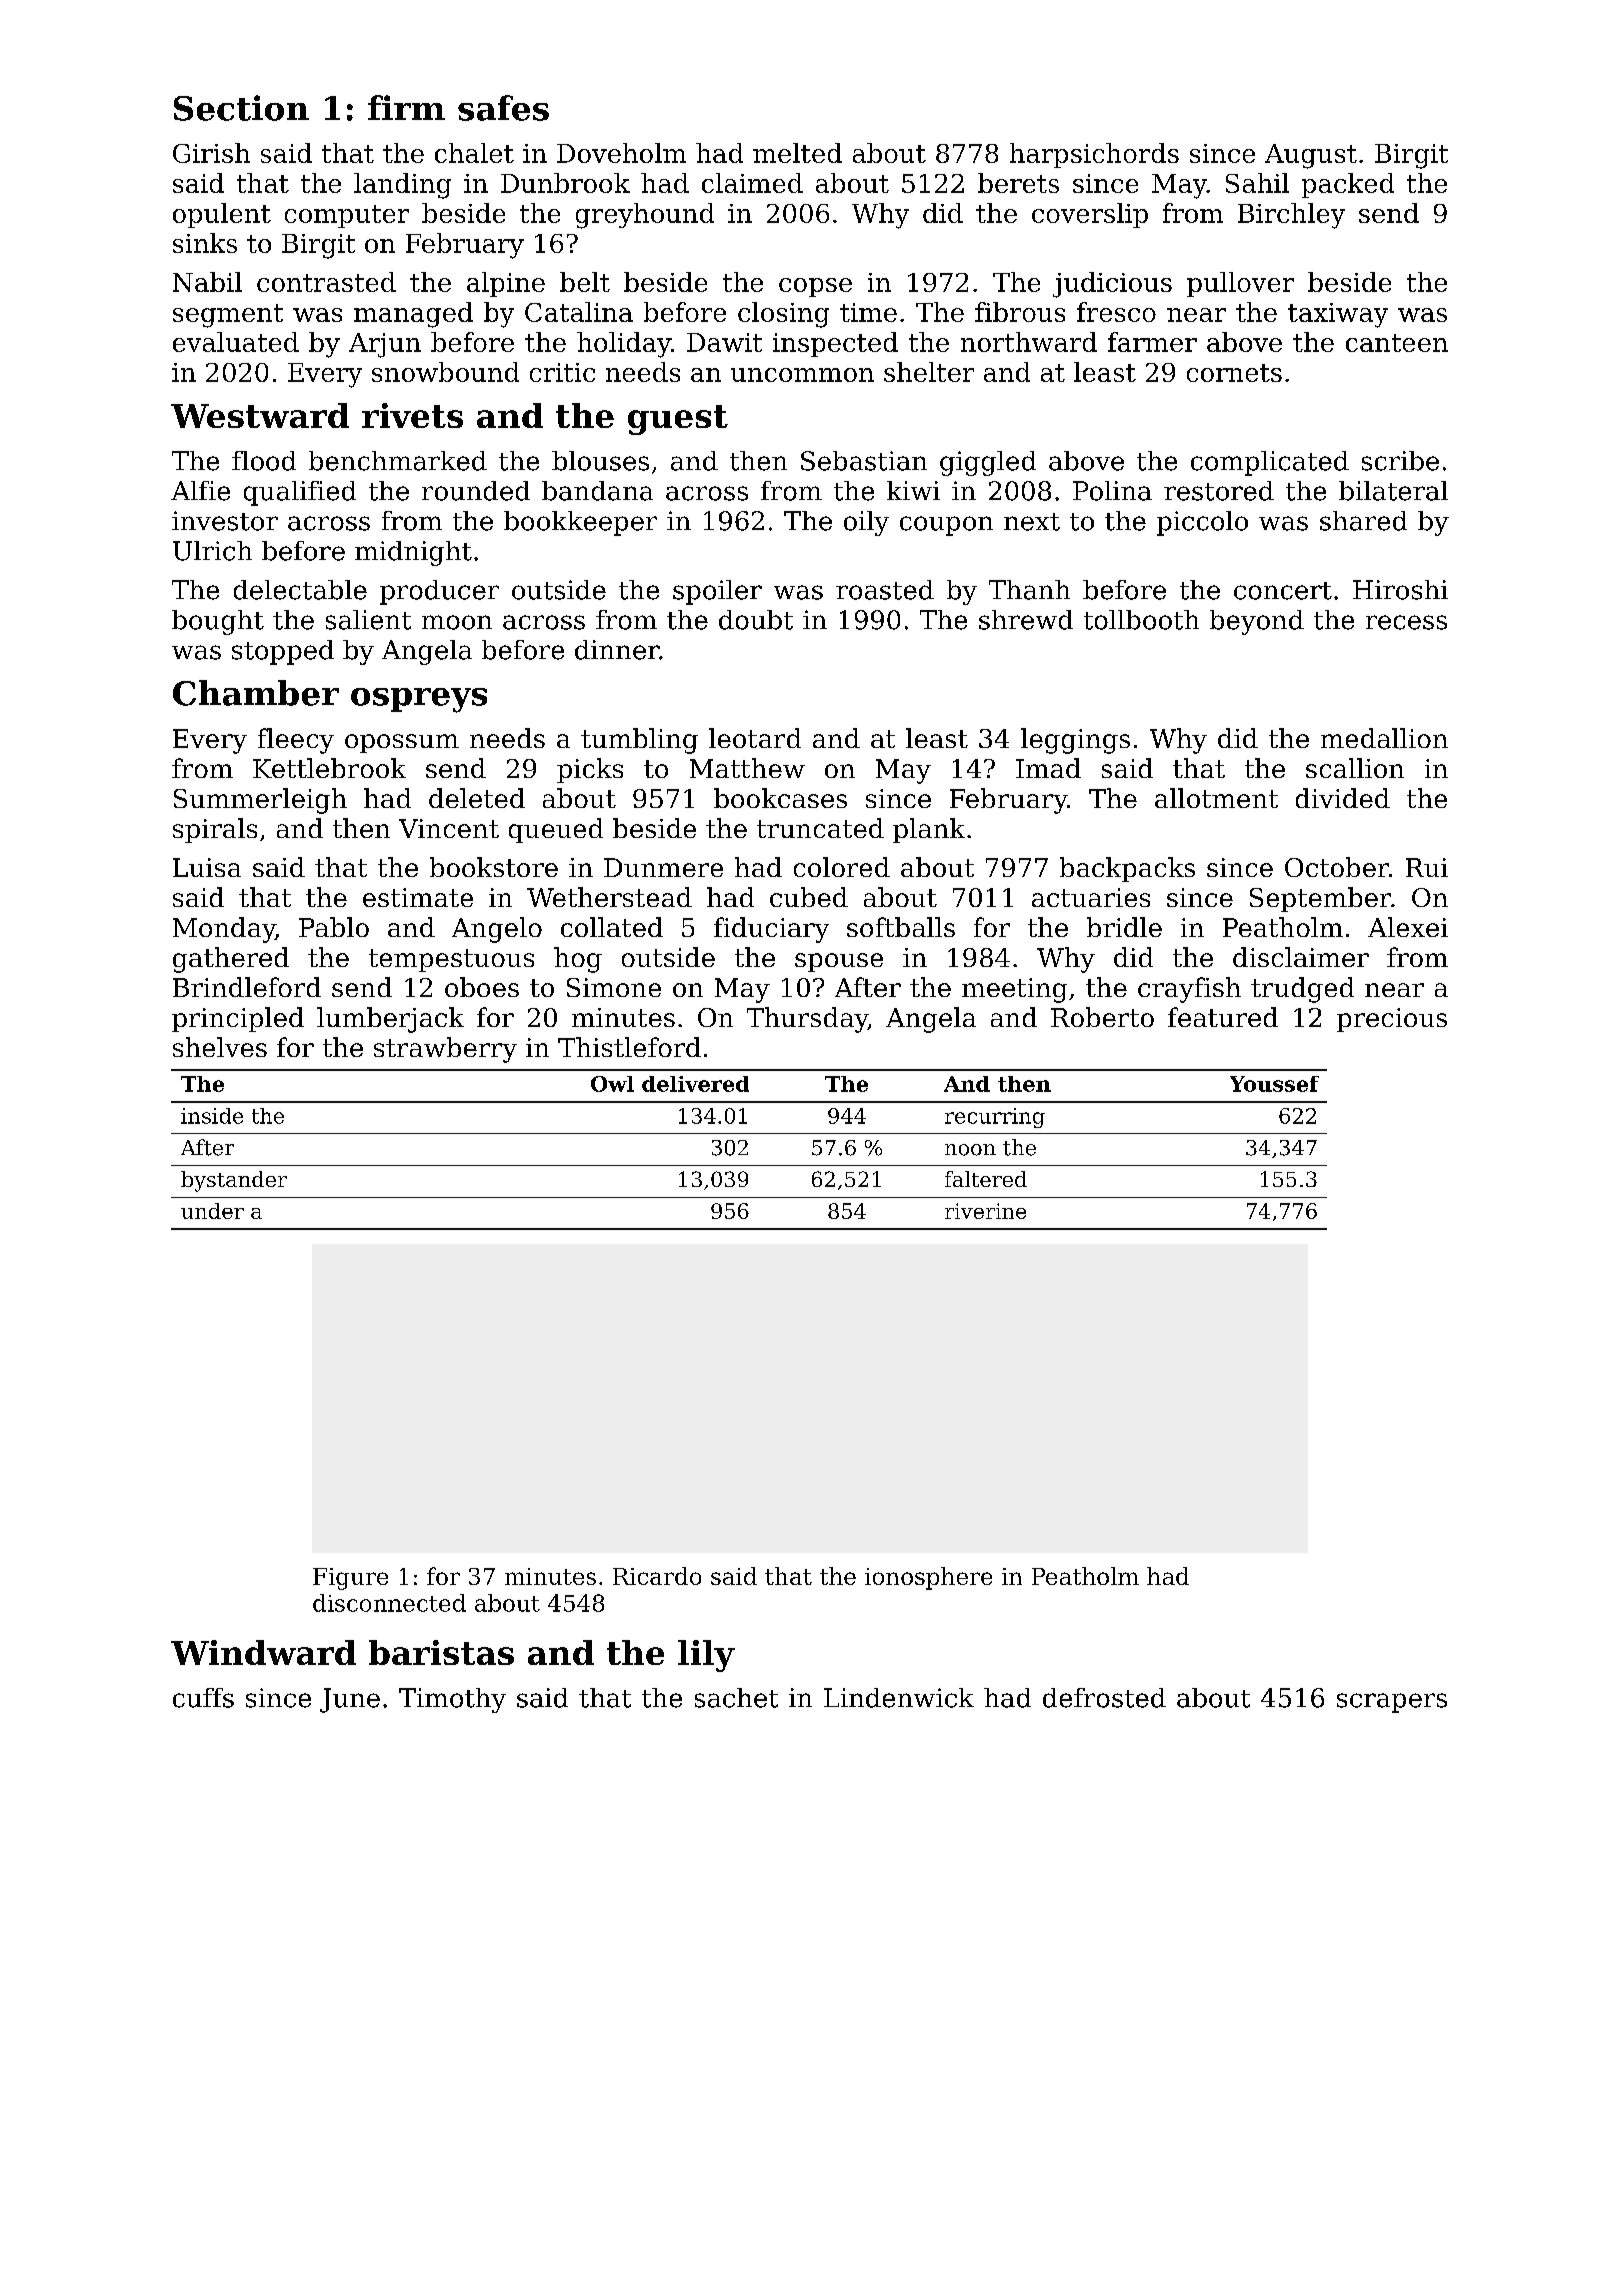  What do you see at coordinates (1112, 491) in the document?
I see `Polina` at bounding box center [1112, 491].
